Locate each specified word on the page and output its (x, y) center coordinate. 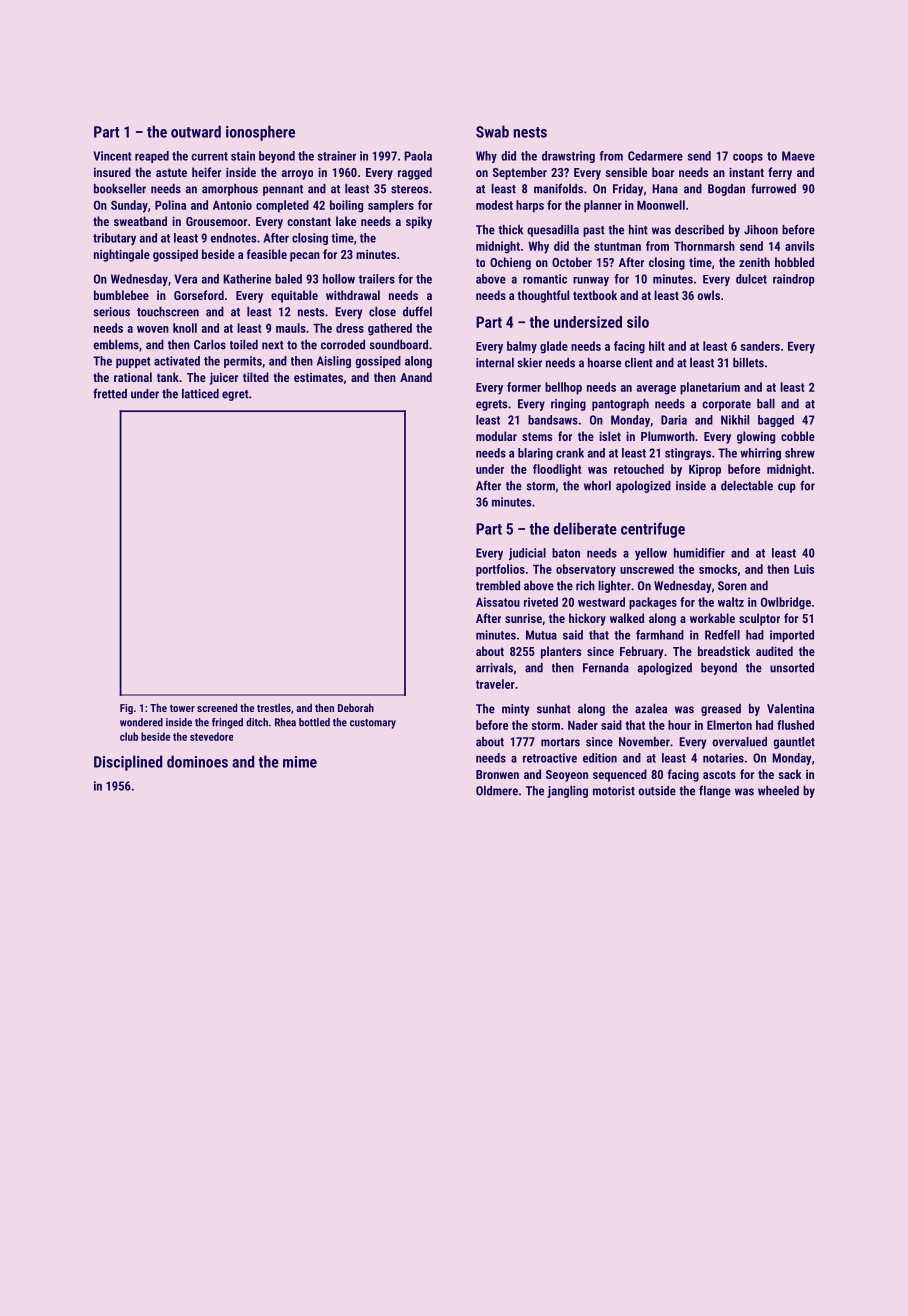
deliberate (585, 528)
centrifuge (653, 530)
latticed (200, 394)
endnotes (233, 238)
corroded (343, 345)
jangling (567, 792)
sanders (760, 346)
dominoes (197, 761)
